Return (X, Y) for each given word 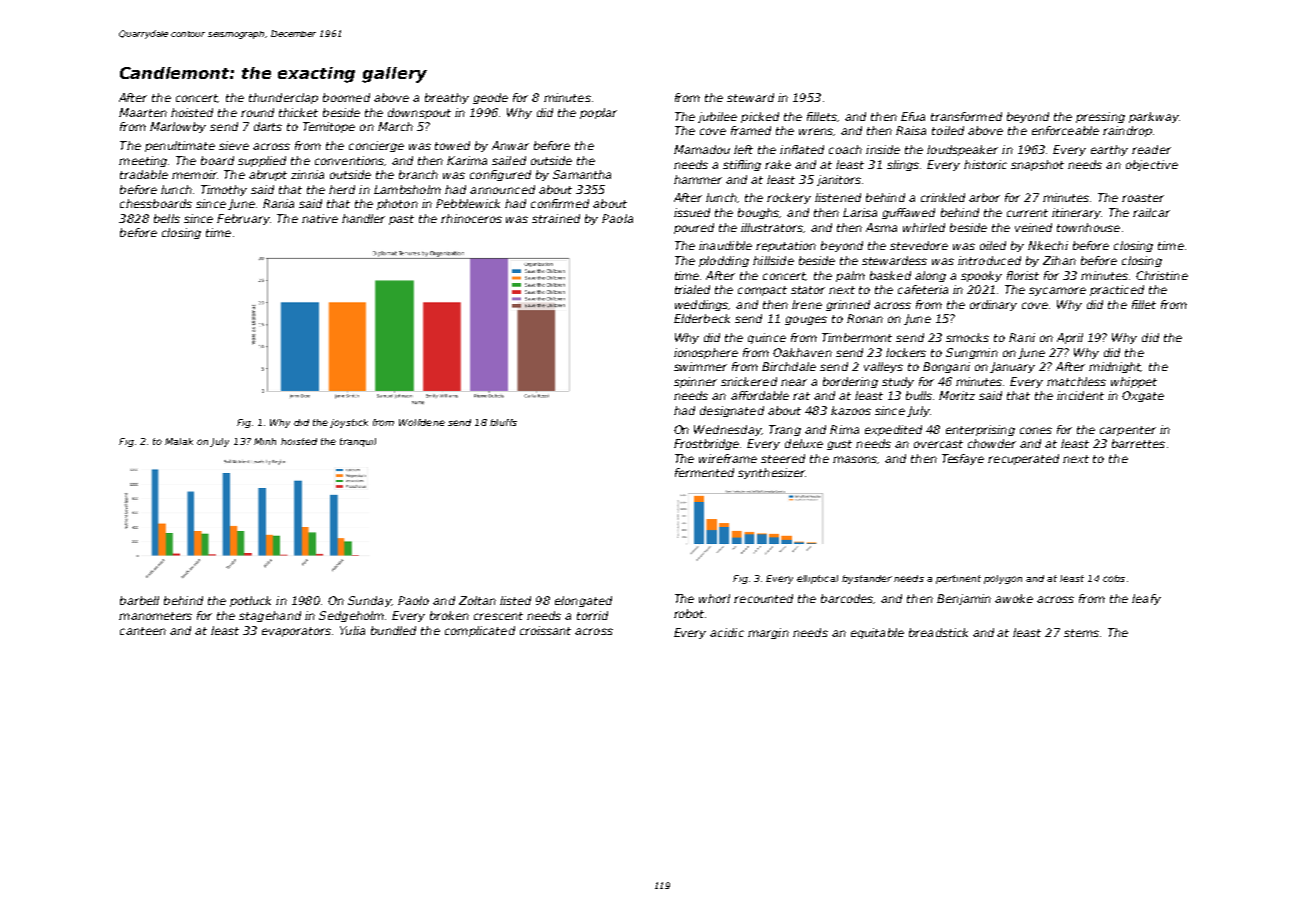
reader (1151, 149)
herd (342, 189)
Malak (179, 441)
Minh (265, 441)
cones (1036, 430)
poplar (598, 113)
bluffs (503, 422)
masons (855, 460)
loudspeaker (962, 150)
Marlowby (178, 127)
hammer (698, 179)
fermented (704, 472)
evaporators (296, 632)
